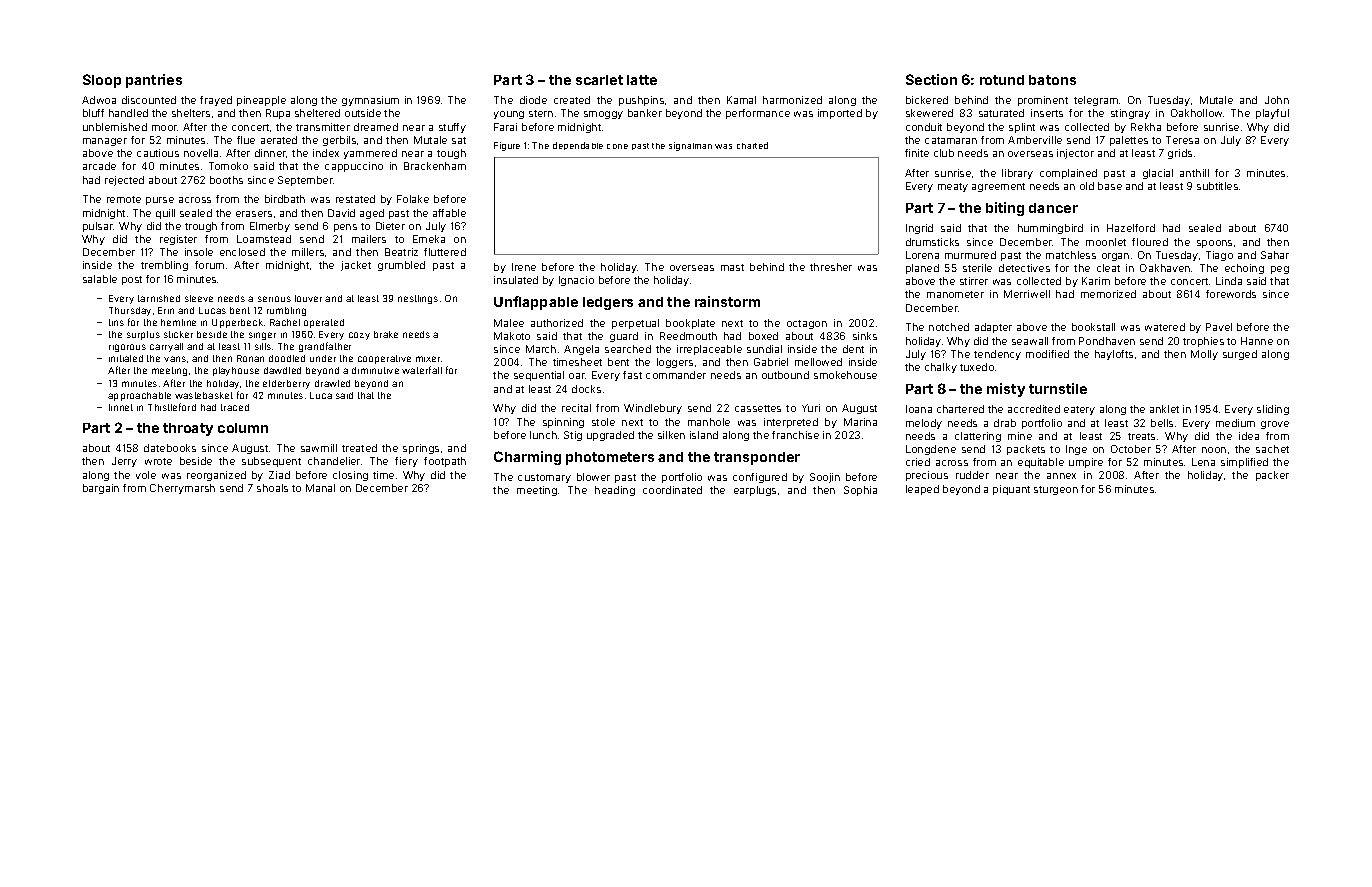 The image size is (1372, 887). What do you see at coordinates (931, 79) in the page?
I see `Section` at bounding box center [931, 79].
